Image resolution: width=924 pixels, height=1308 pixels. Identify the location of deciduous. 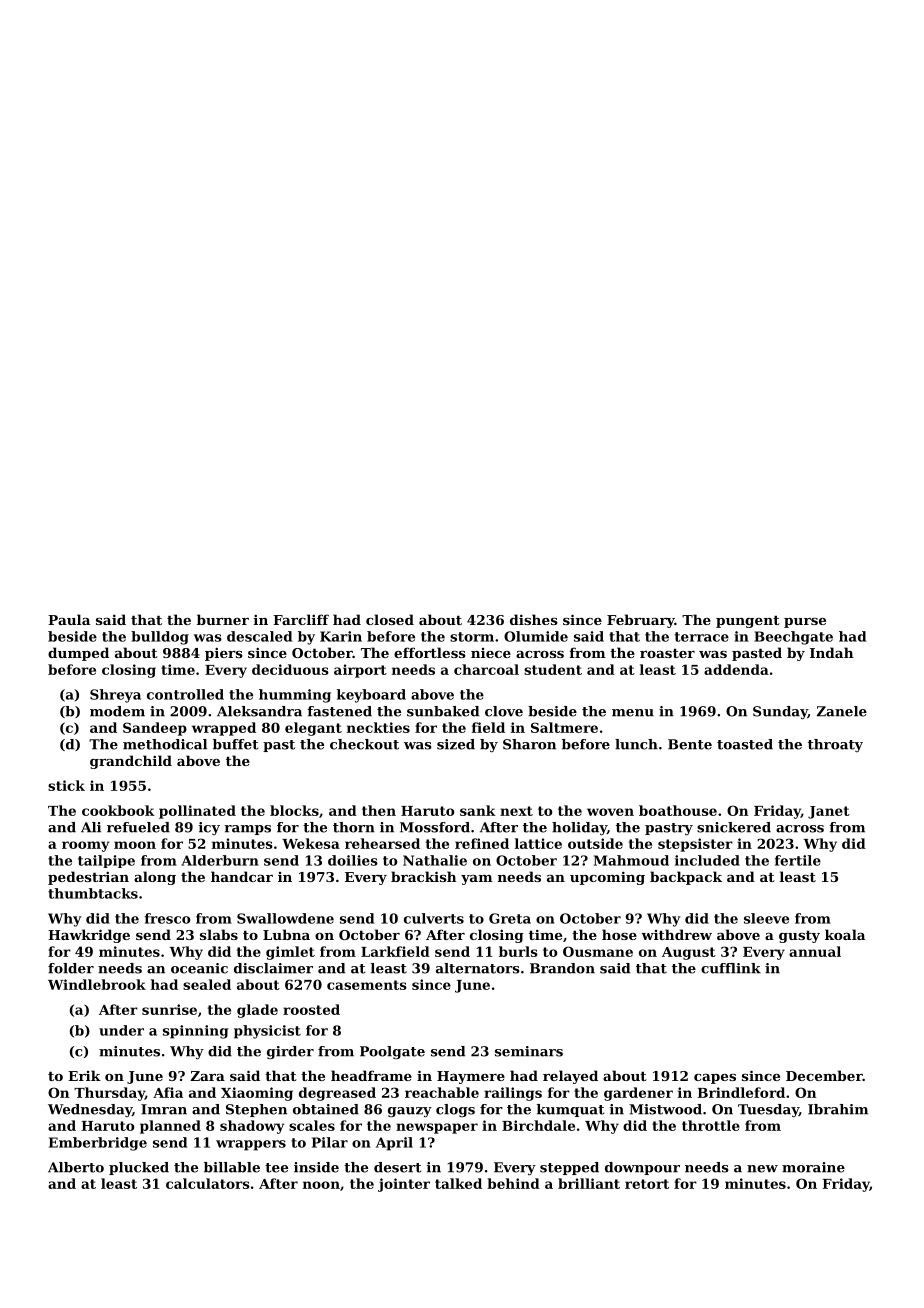
(290, 669).
